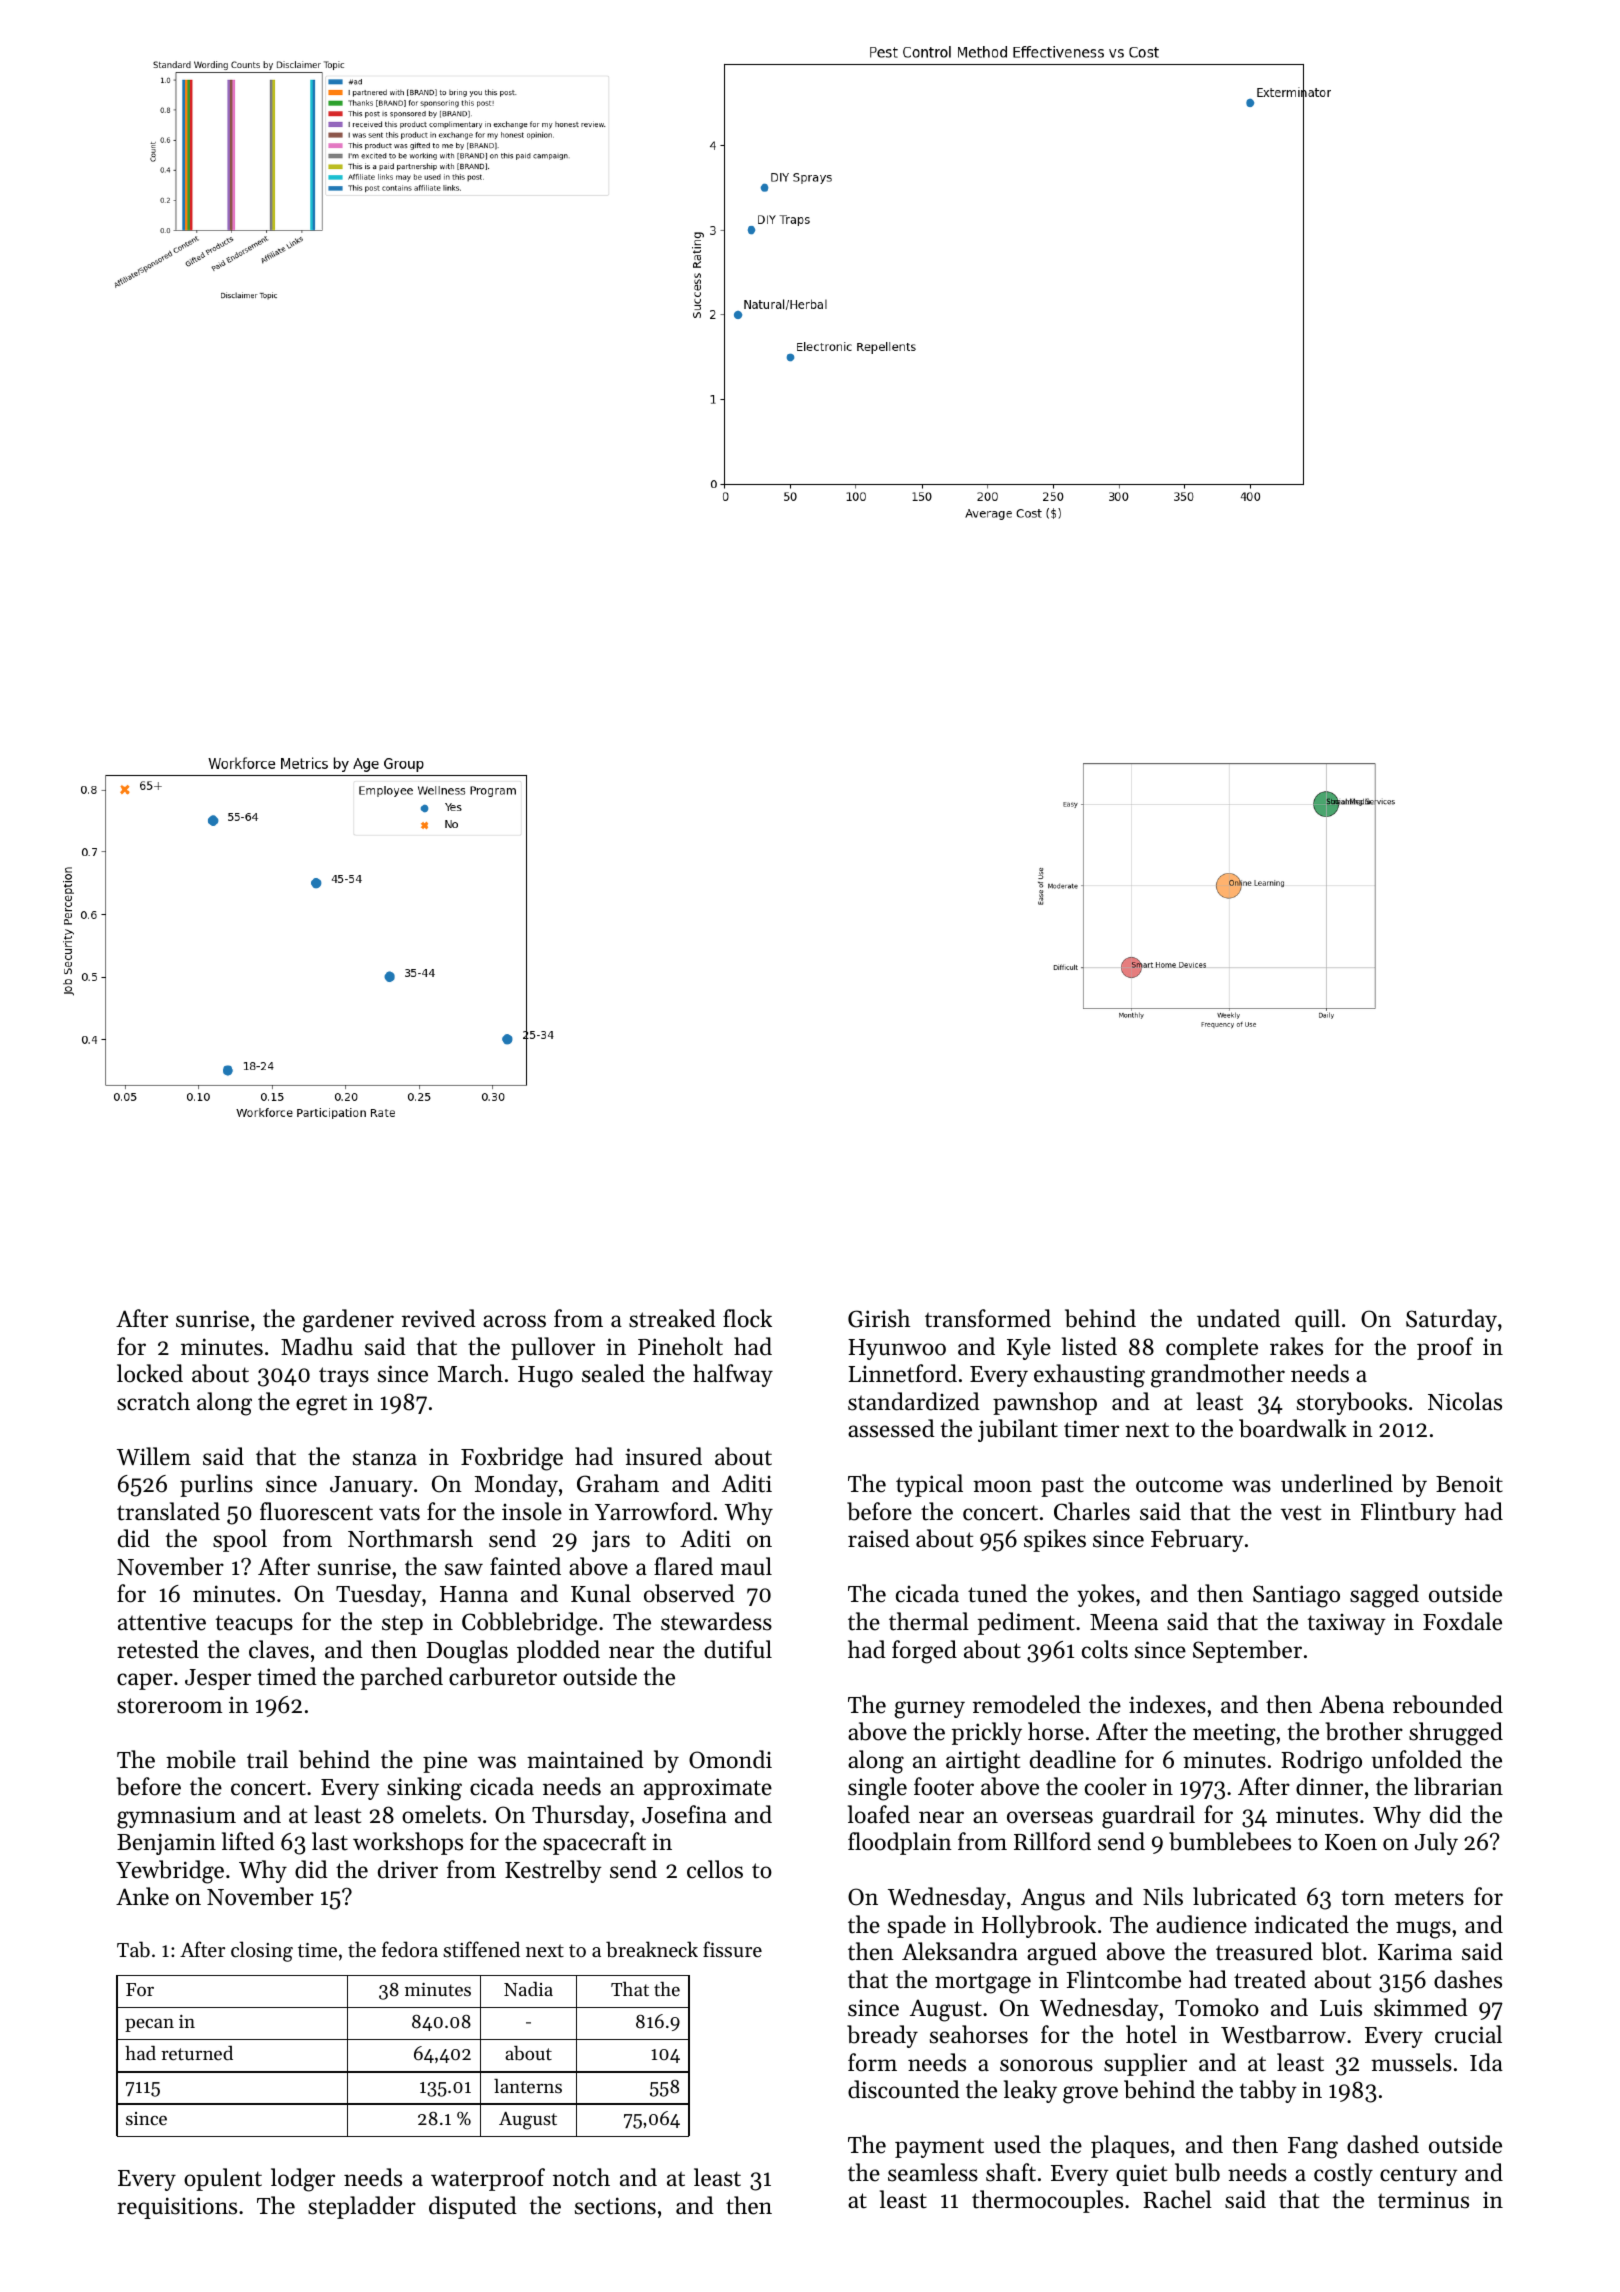  What do you see at coordinates (1046, 2065) in the image?
I see `sonorous` at bounding box center [1046, 2065].
